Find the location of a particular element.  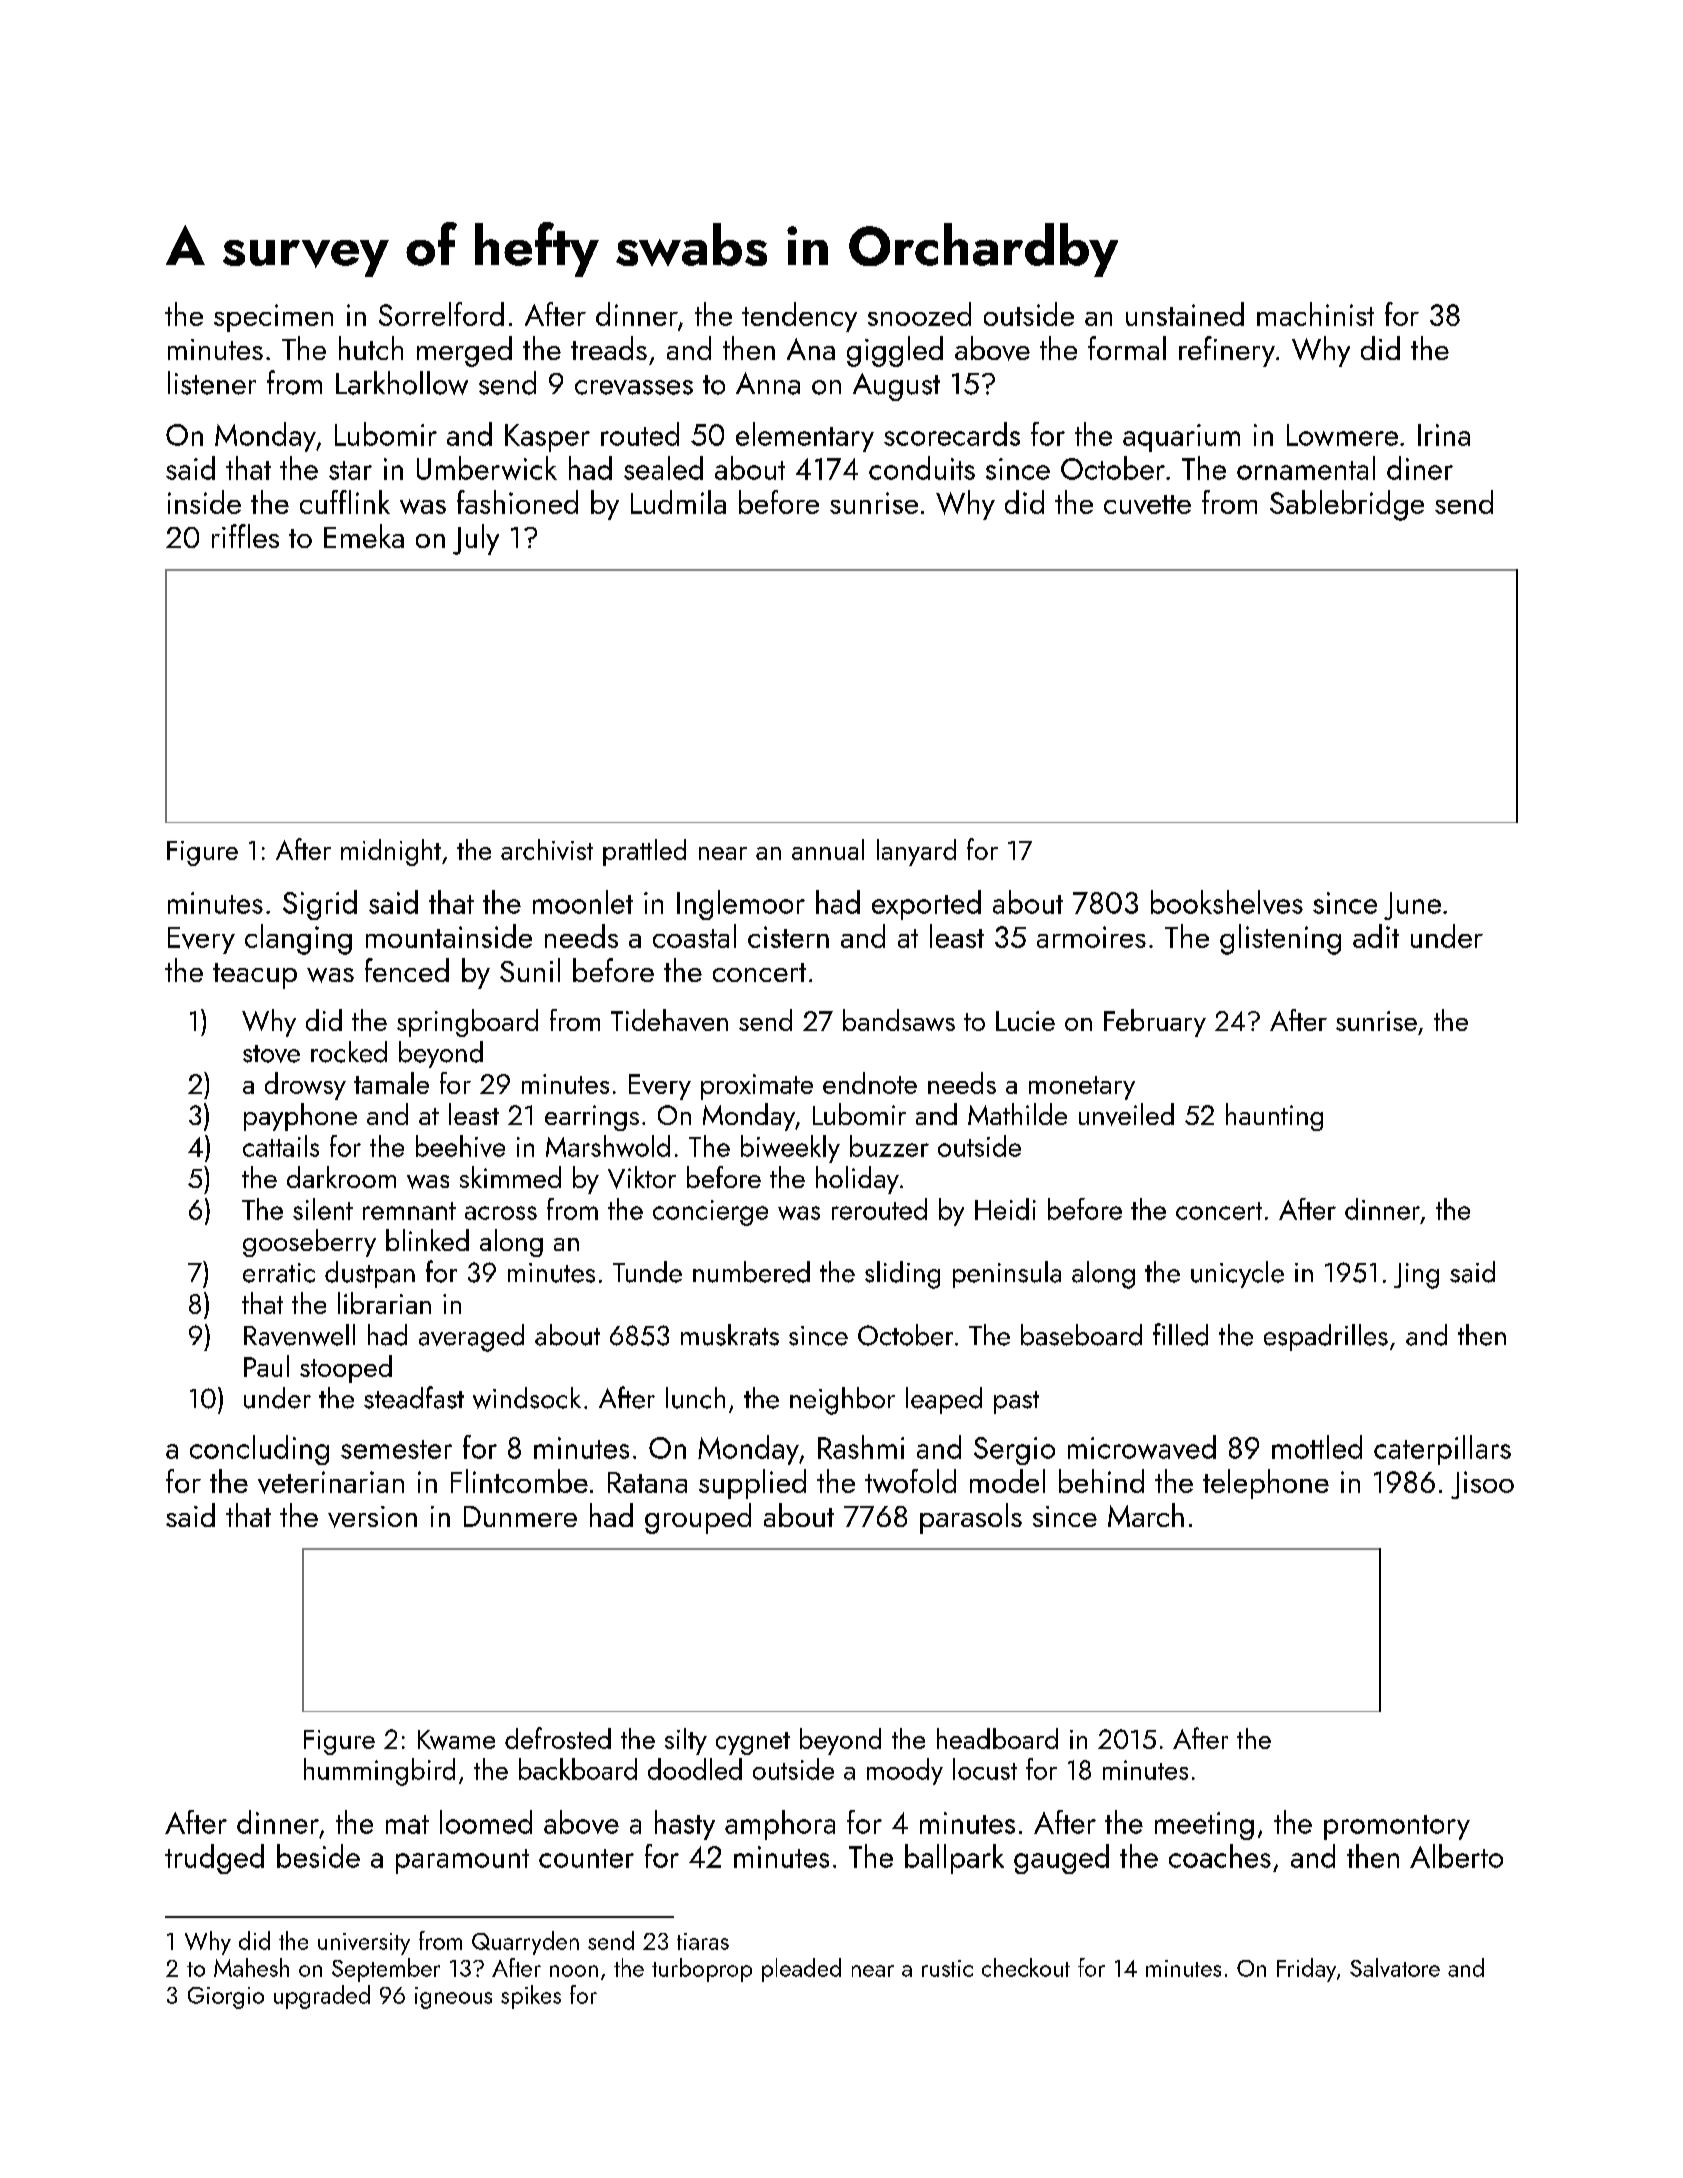

coastal is located at coordinates (694, 936).
